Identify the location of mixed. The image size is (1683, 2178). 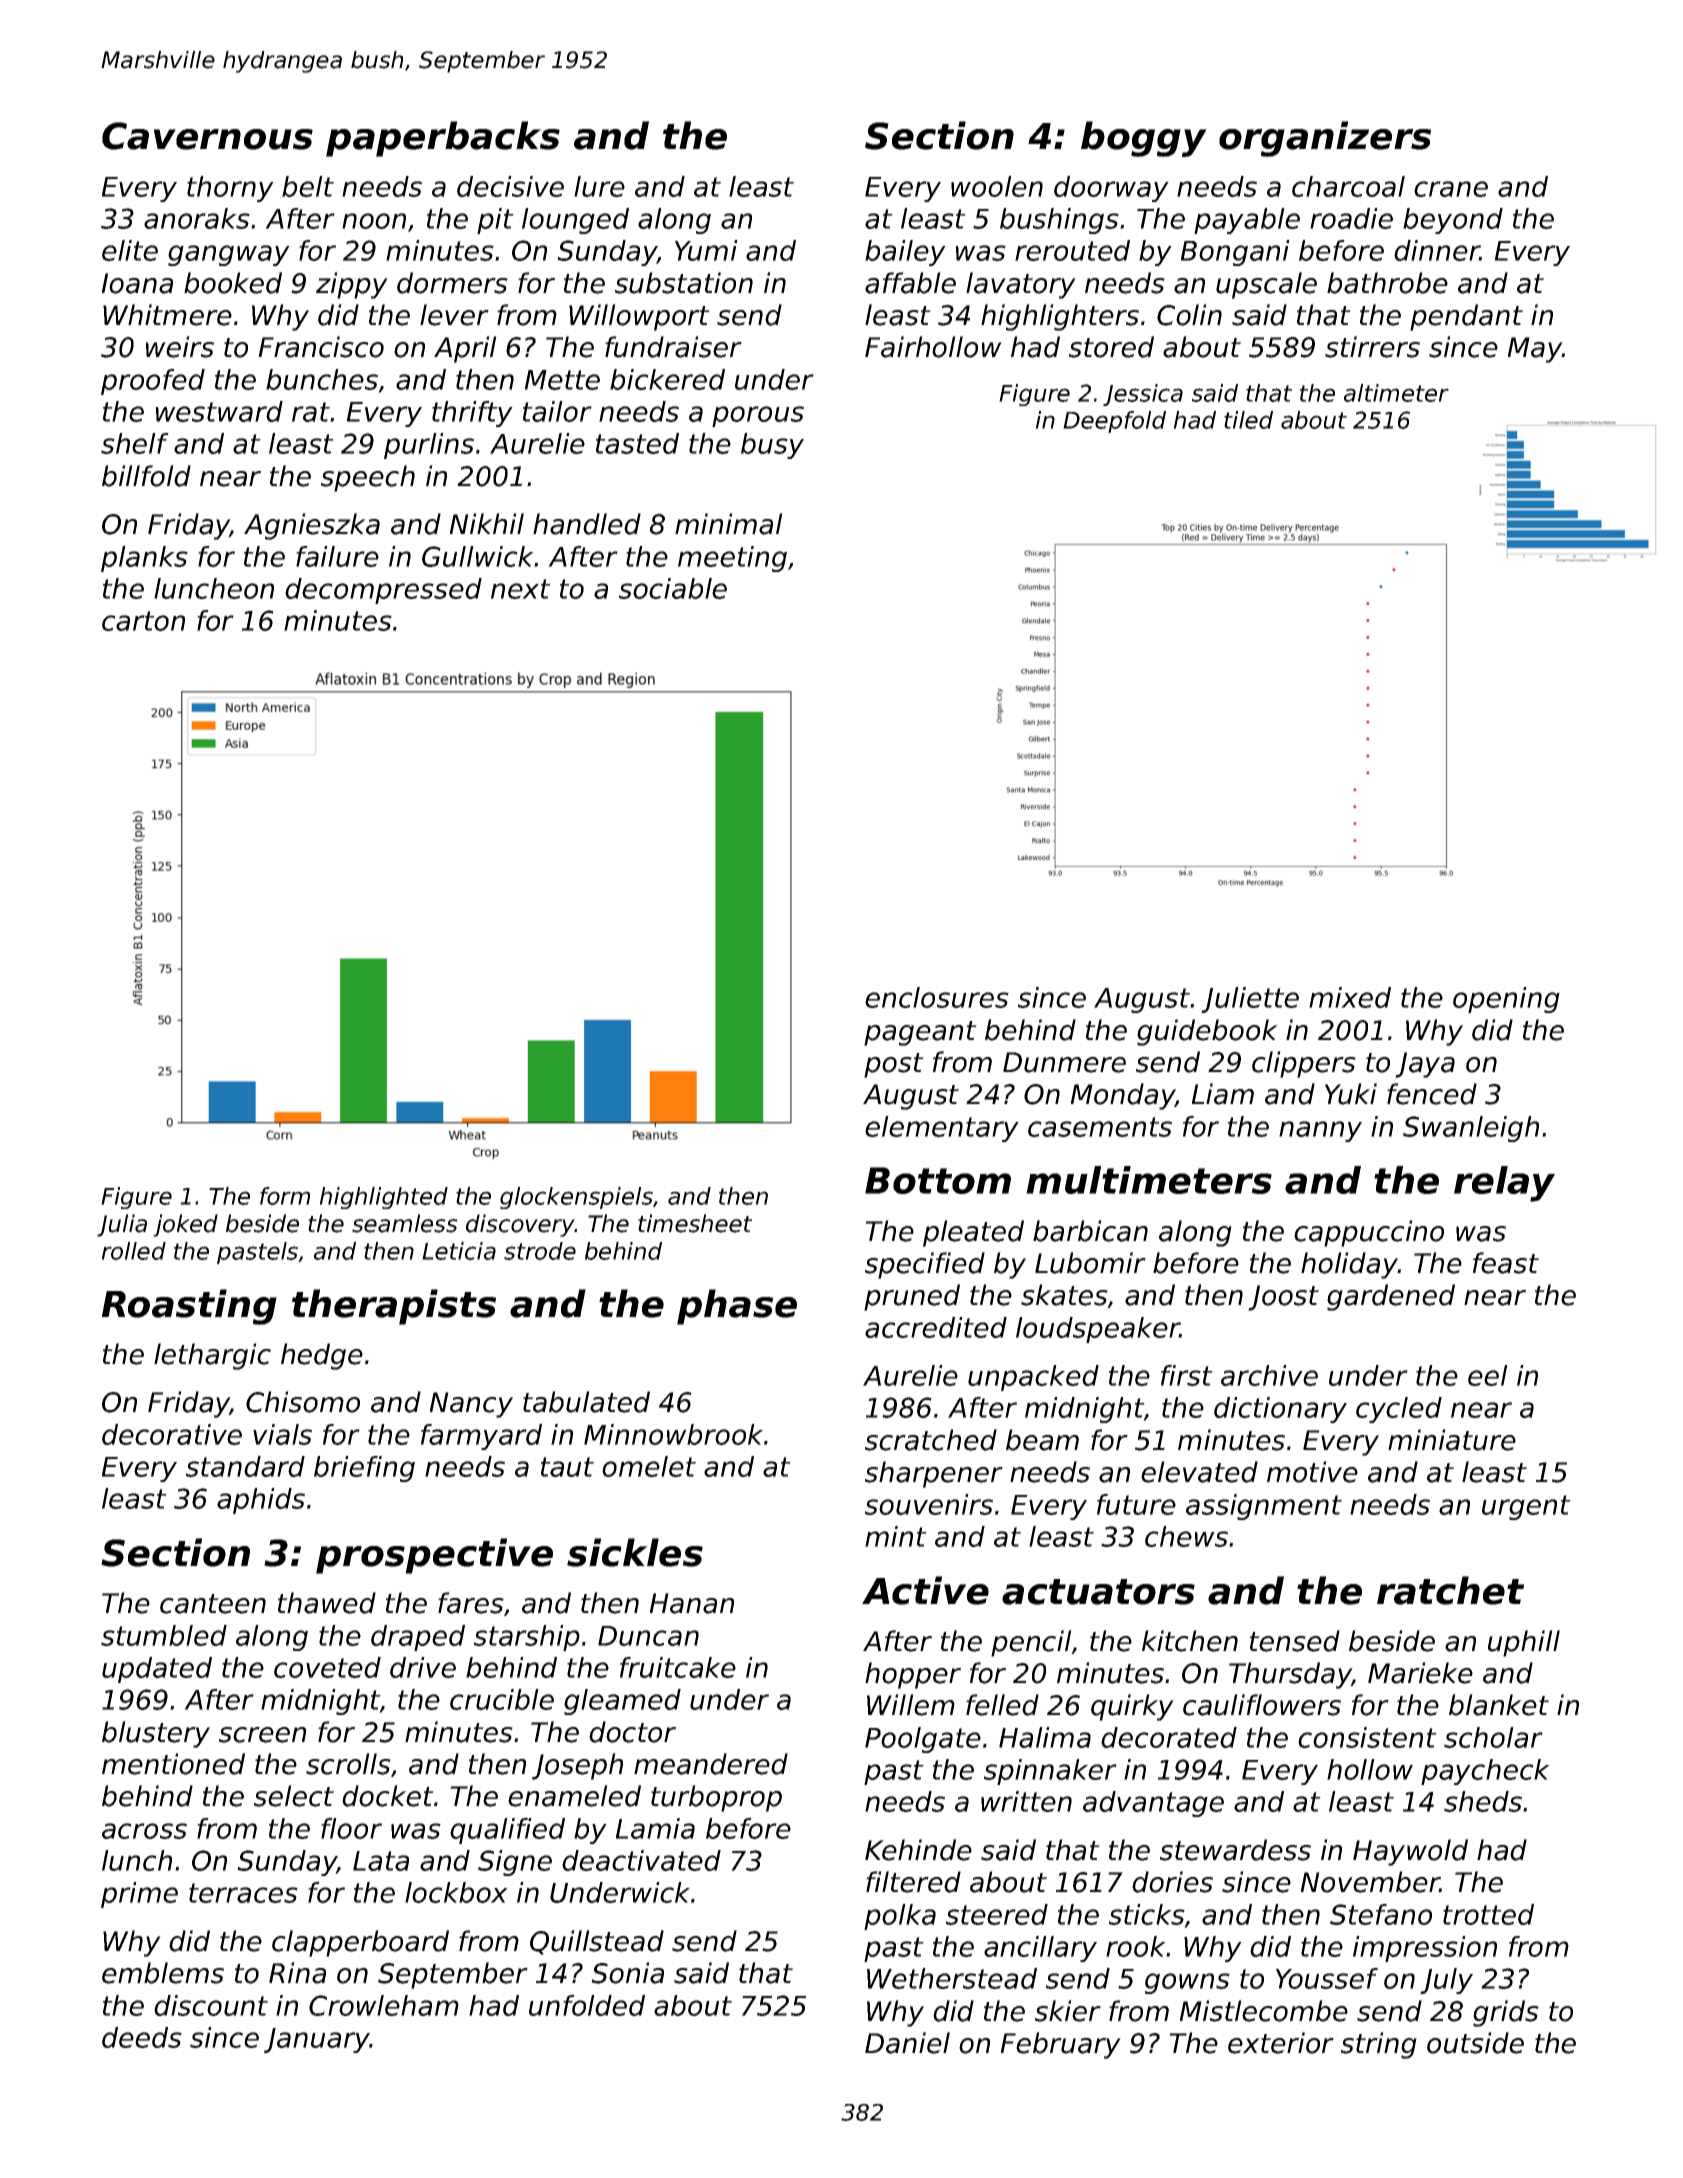
(1350, 997).
